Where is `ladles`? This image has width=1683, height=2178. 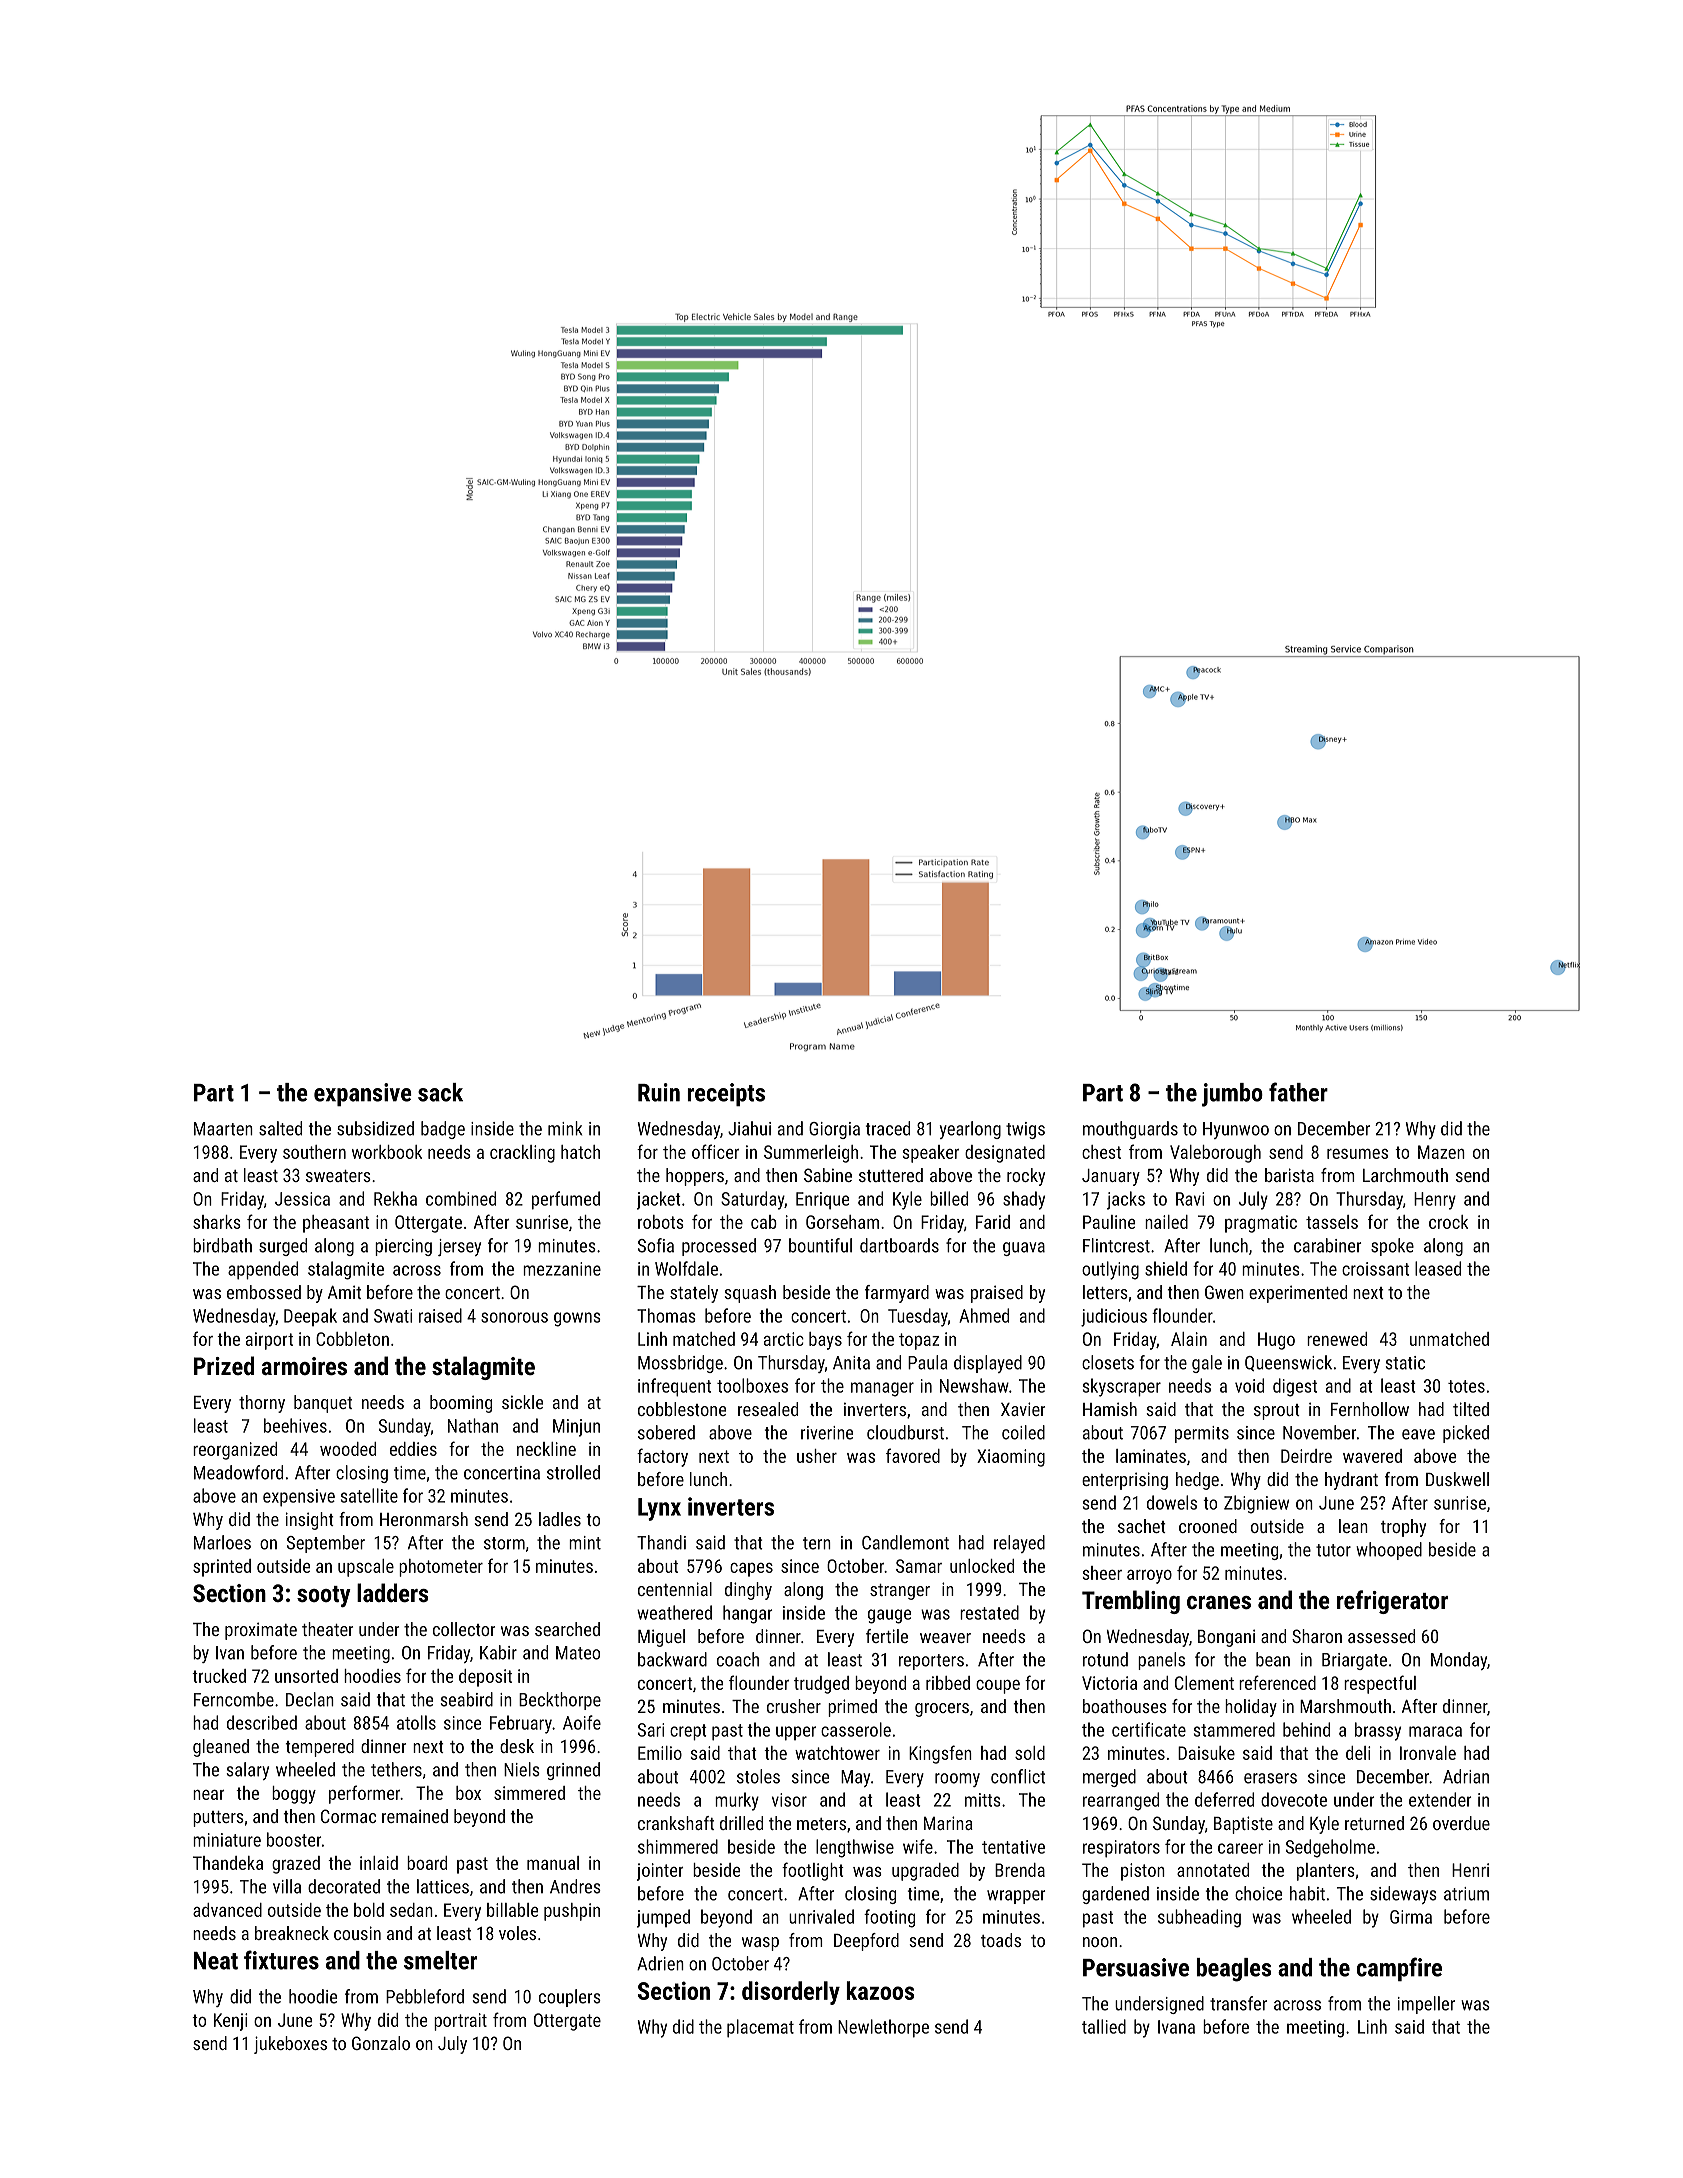
ladles is located at coordinates (560, 1519).
